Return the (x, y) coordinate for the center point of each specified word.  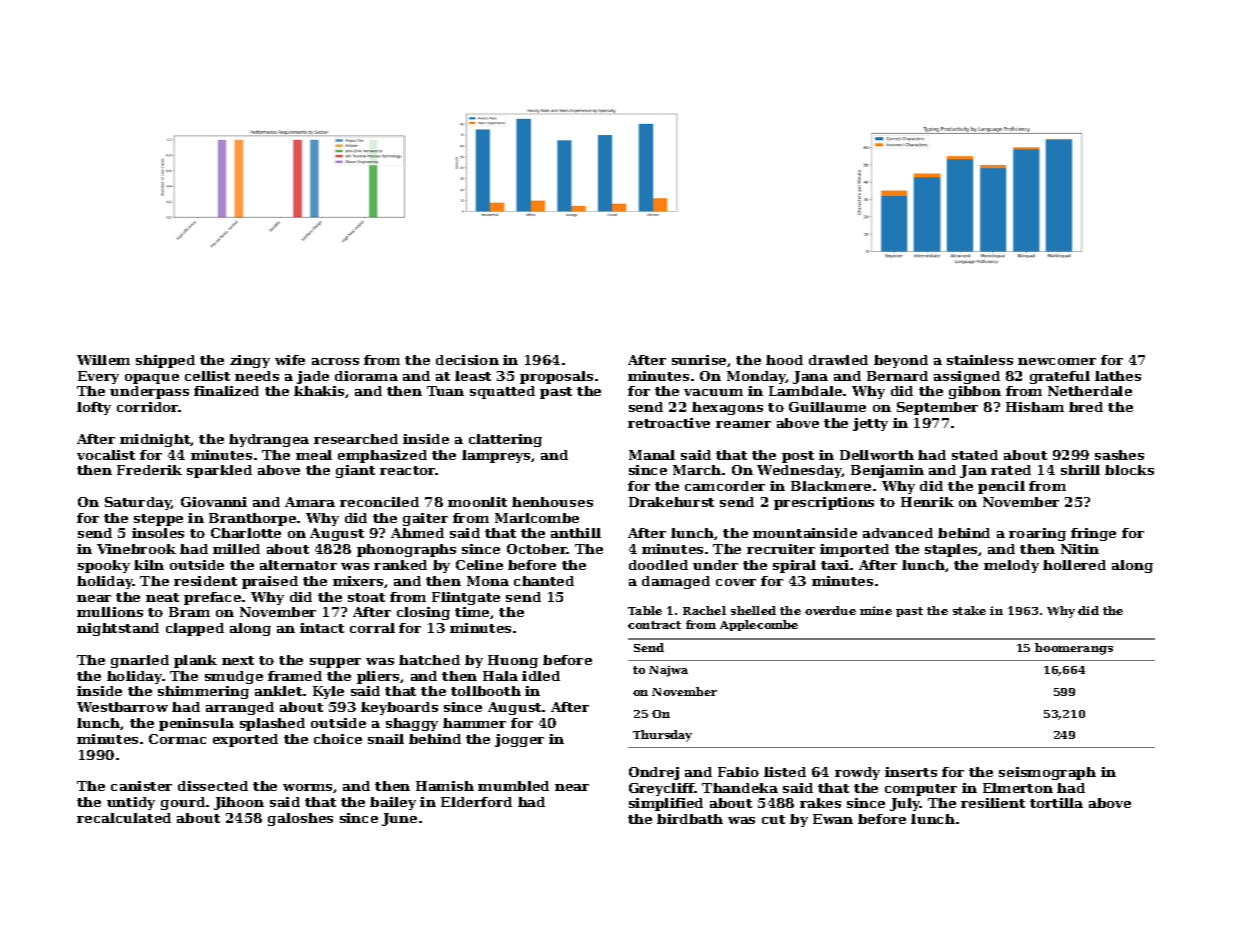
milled (236, 549)
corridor (148, 407)
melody (1011, 566)
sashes (1119, 455)
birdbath (690, 819)
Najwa (668, 671)
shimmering (203, 692)
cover (736, 582)
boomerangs (1074, 649)
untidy (131, 803)
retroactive (669, 423)
